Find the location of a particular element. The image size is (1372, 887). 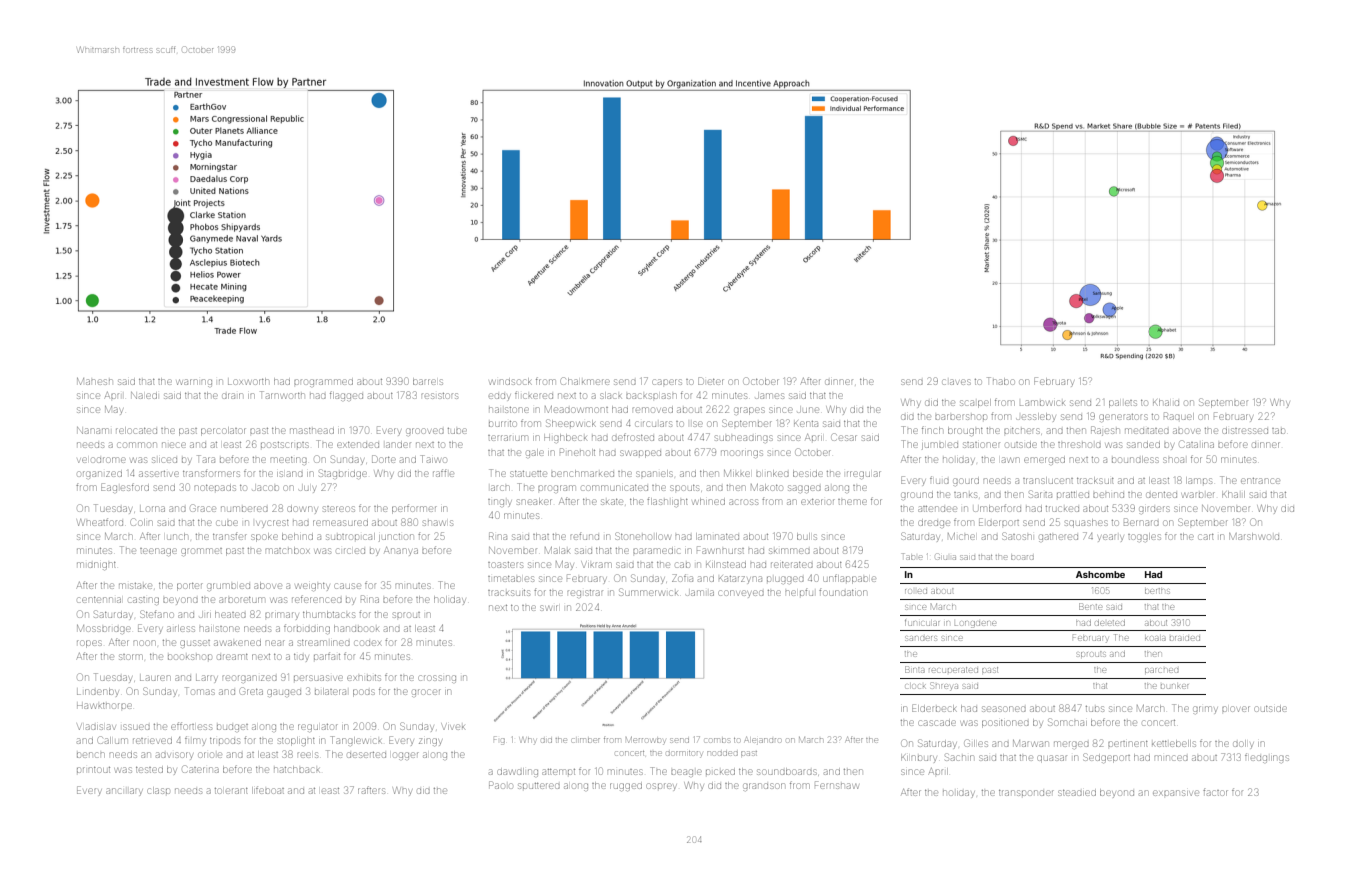

trucked is located at coordinates (1062, 509).
